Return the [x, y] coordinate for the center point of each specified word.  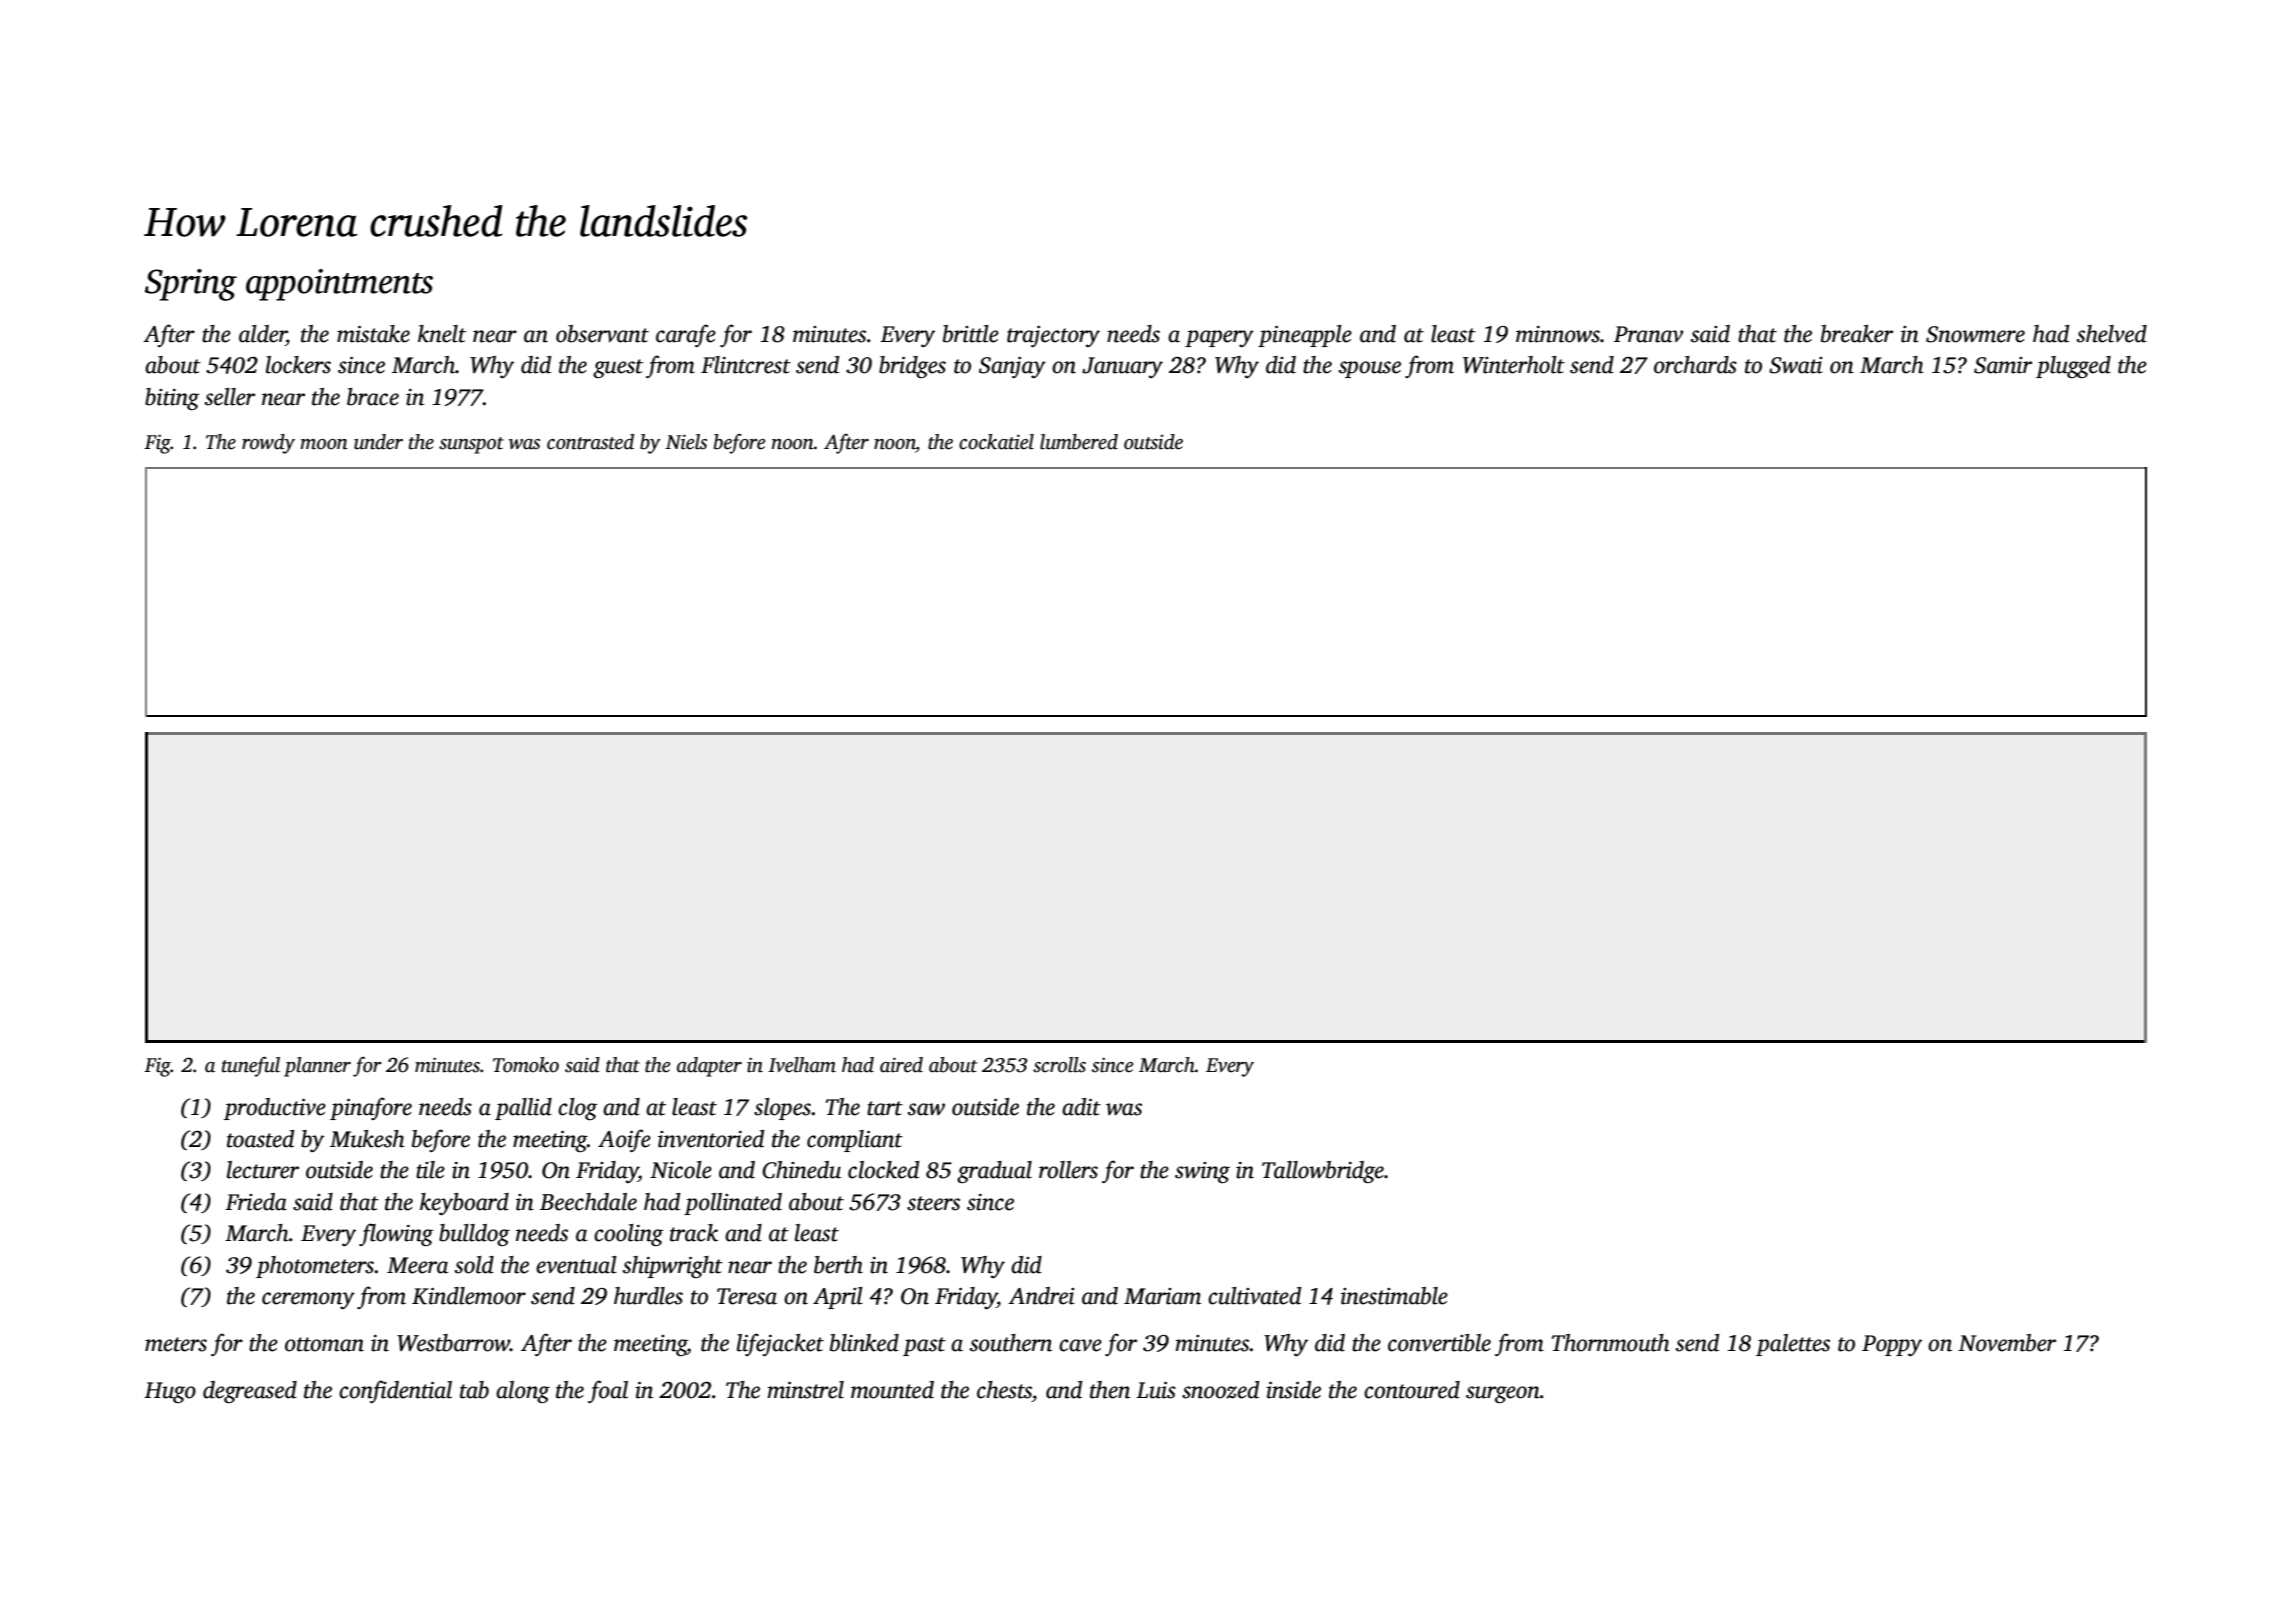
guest [618, 368]
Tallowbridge [1323, 1172]
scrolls [1059, 1065]
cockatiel [996, 442]
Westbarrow [453, 1343]
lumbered [1079, 442]
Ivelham [802, 1065]
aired [901, 1065]
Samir [2003, 365]
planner [317, 1067]
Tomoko [526, 1065]
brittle [971, 334]
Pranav [1648, 334]
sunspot [471, 445]
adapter [709, 1067]
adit [1081, 1107]
